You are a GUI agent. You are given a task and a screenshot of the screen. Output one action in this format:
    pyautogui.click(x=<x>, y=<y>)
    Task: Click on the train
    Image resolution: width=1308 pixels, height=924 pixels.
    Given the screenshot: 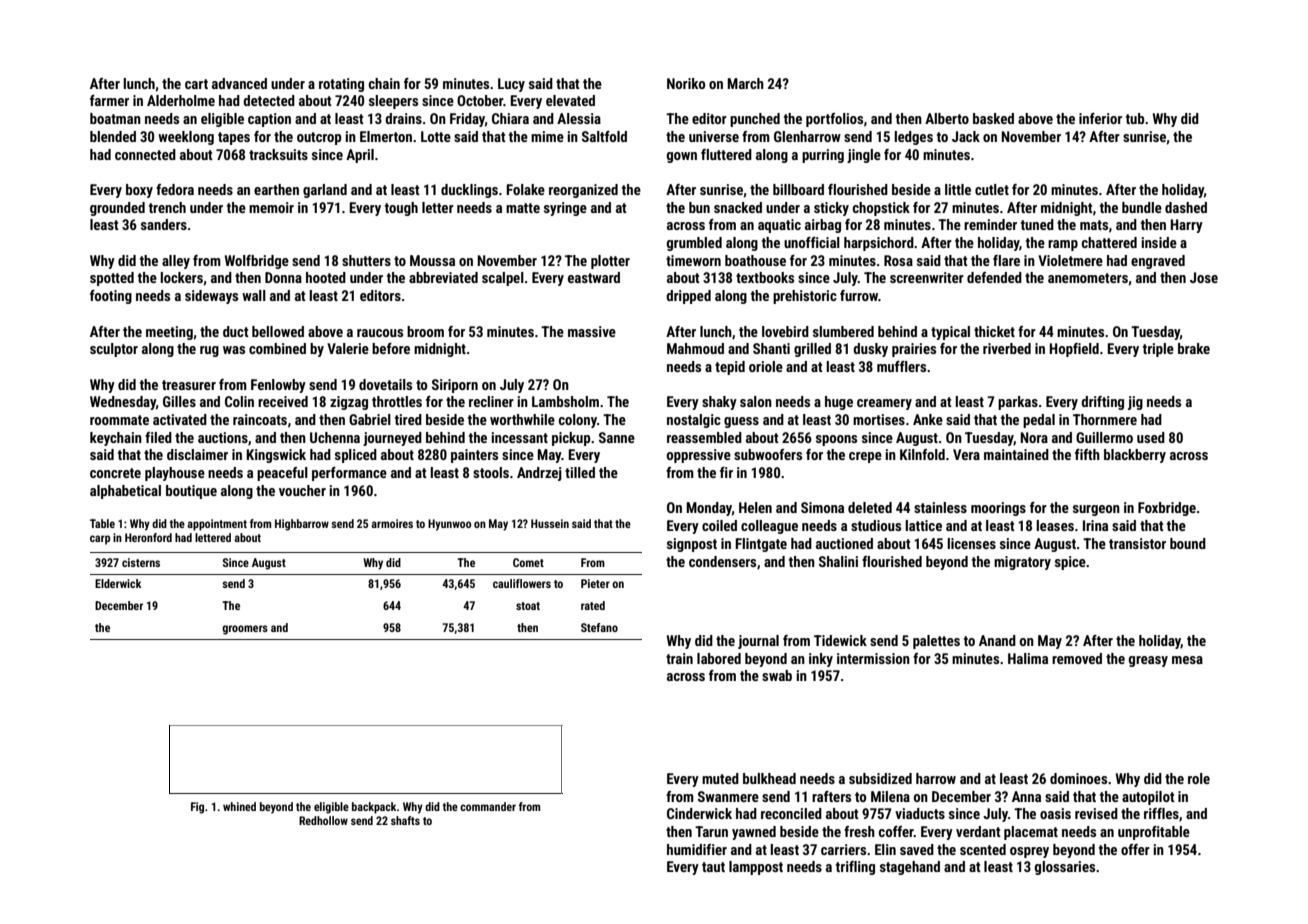 What is the action you would take?
    pyautogui.click(x=679, y=658)
